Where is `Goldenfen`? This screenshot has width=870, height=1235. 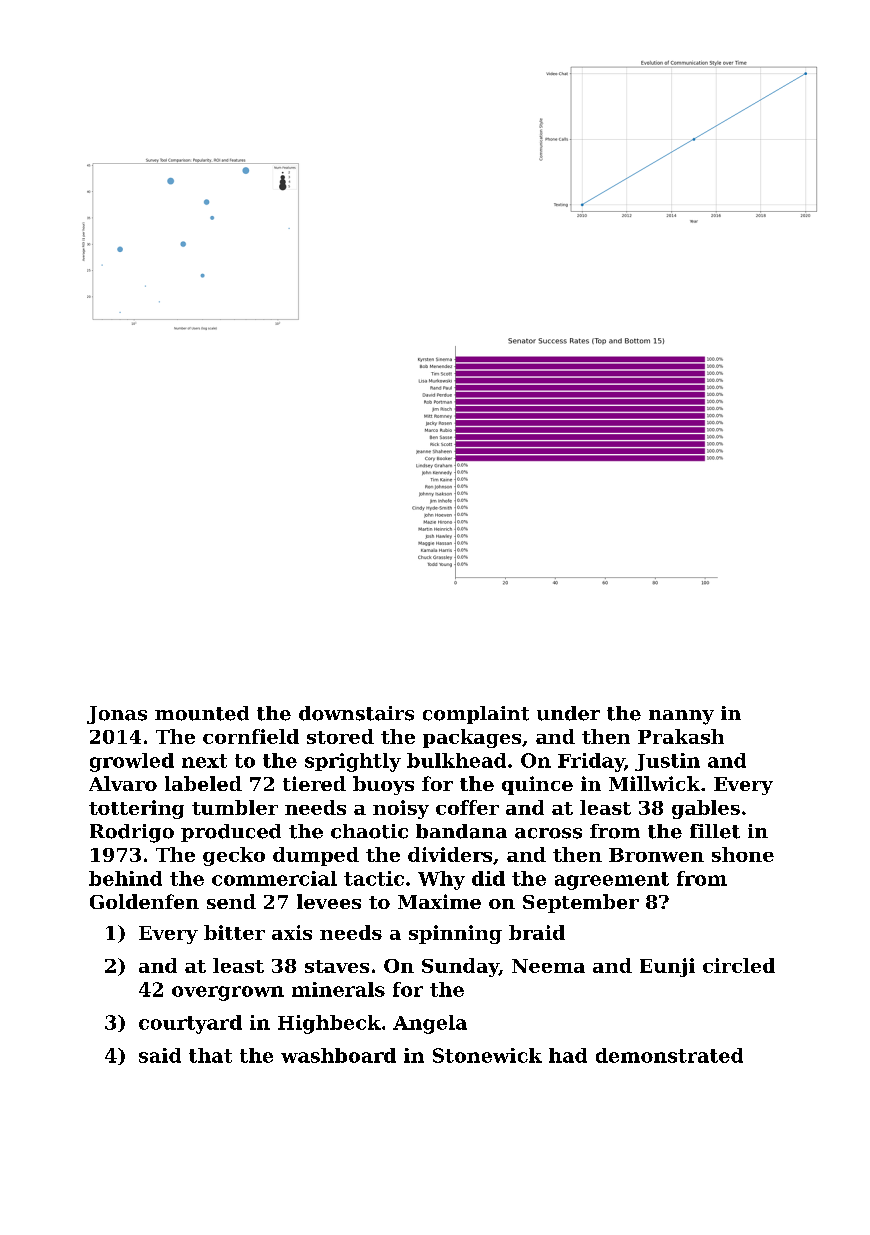
Goldenfen is located at coordinates (144, 901).
